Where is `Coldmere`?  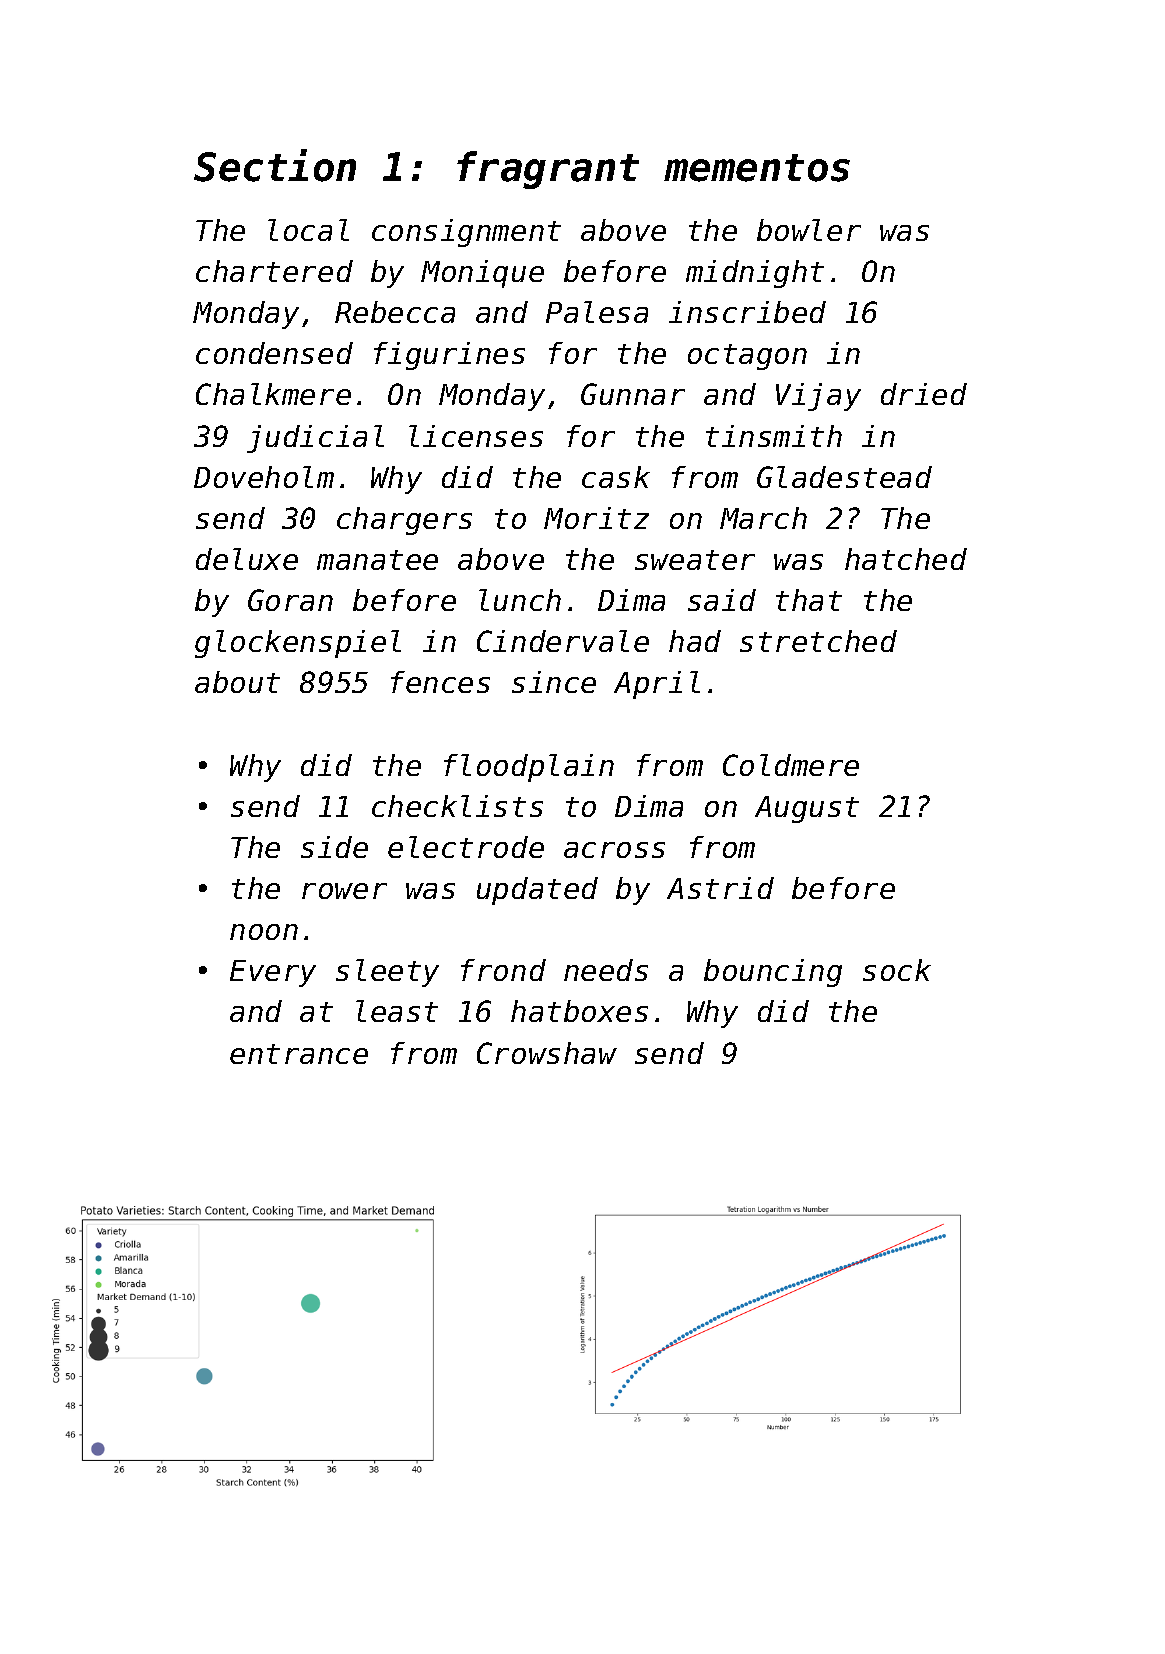 Coldmere is located at coordinates (791, 765).
